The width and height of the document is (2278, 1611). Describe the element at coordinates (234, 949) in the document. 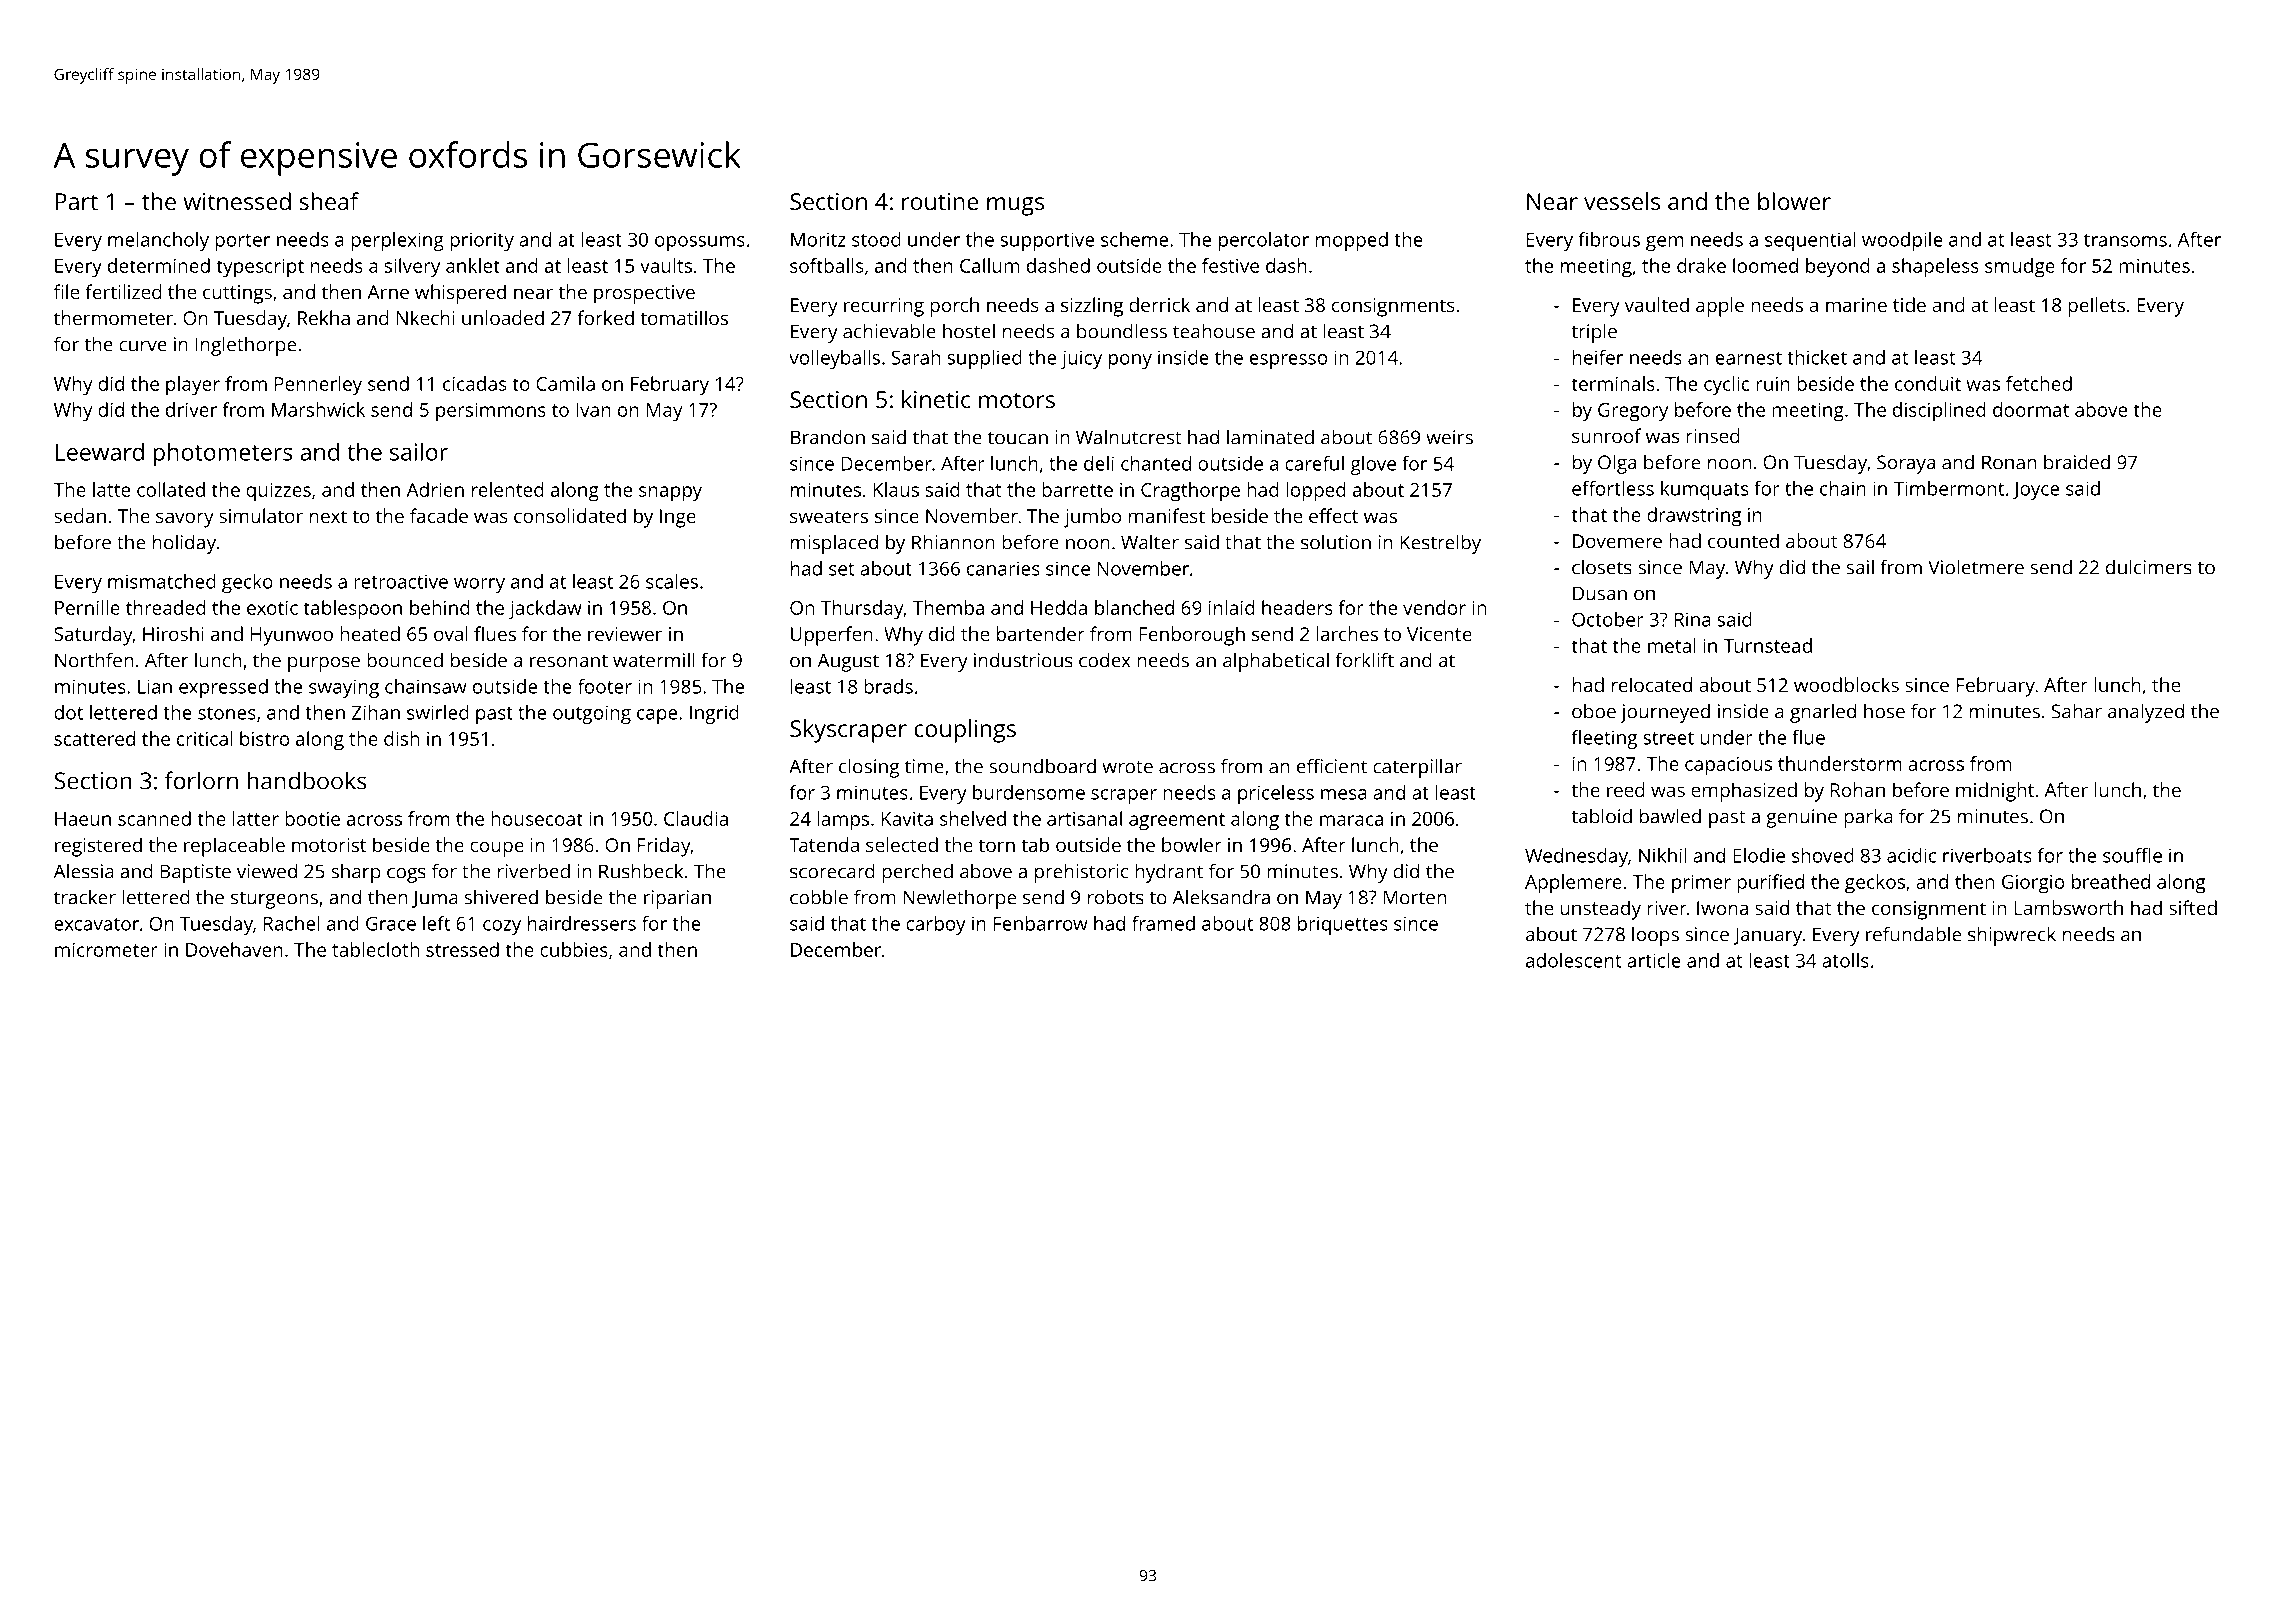

I see `Dovehaven` at that location.
